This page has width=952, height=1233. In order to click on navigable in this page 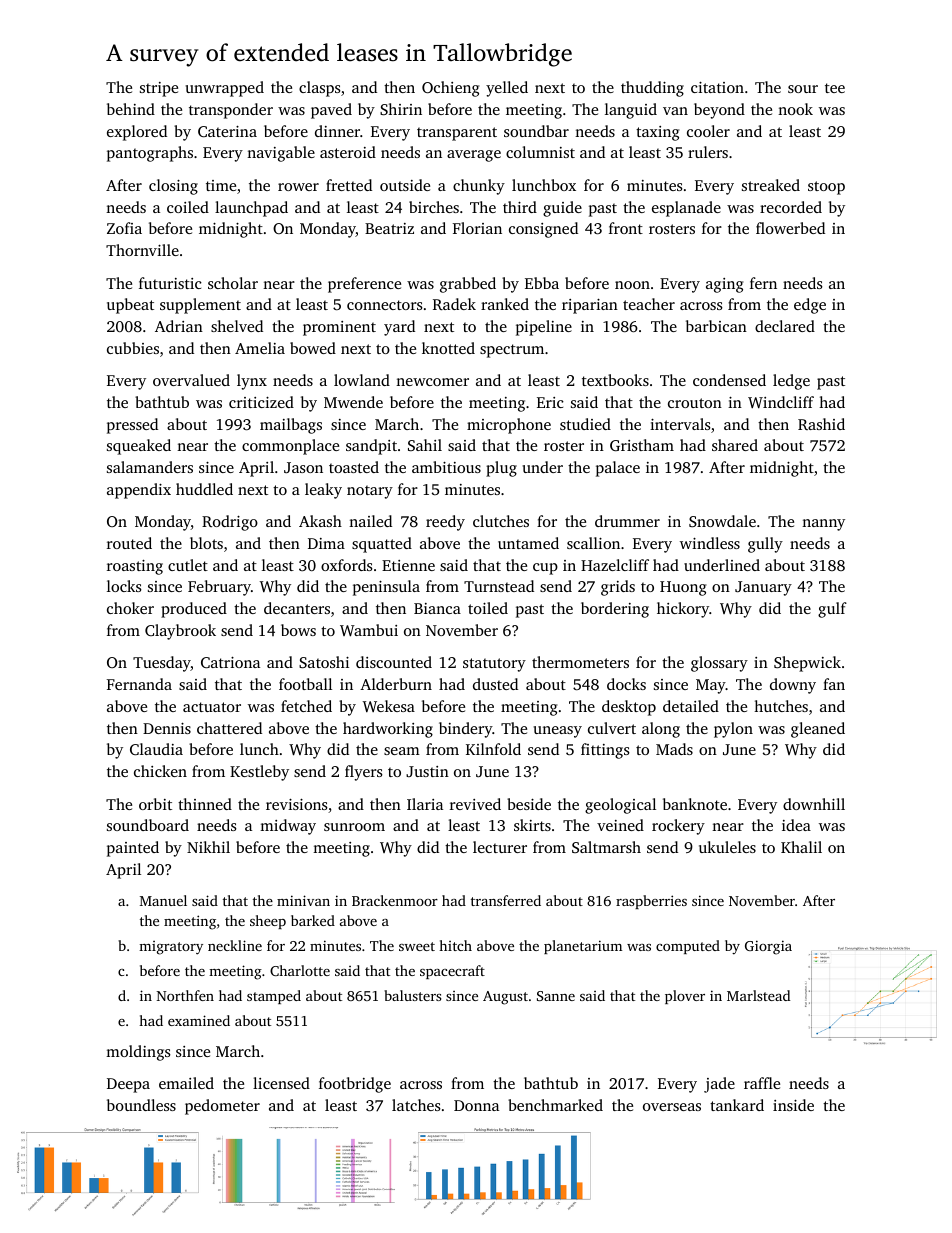, I will do `click(281, 154)`.
